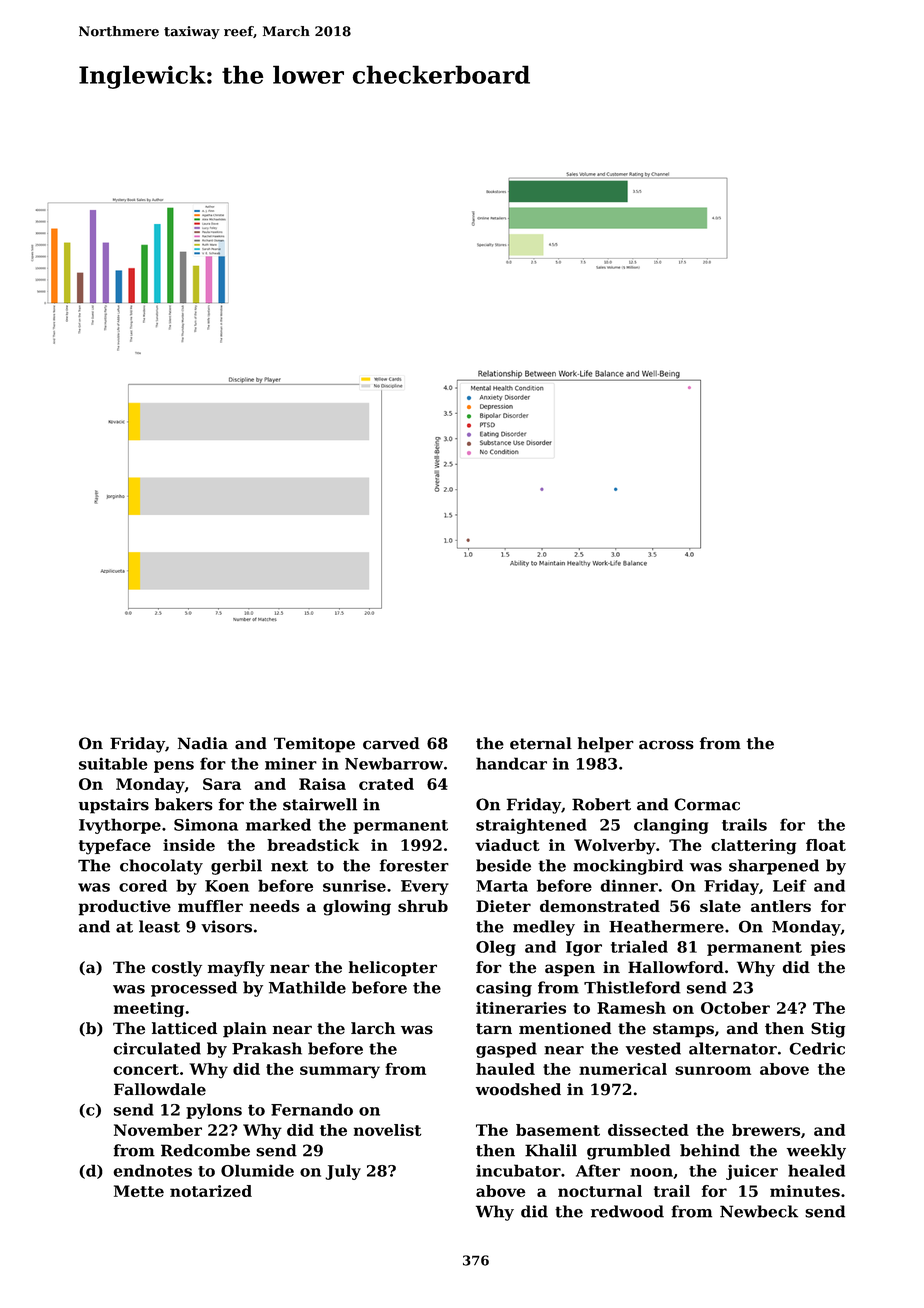 The image size is (924, 1308). I want to click on suitable, so click(113, 763).
